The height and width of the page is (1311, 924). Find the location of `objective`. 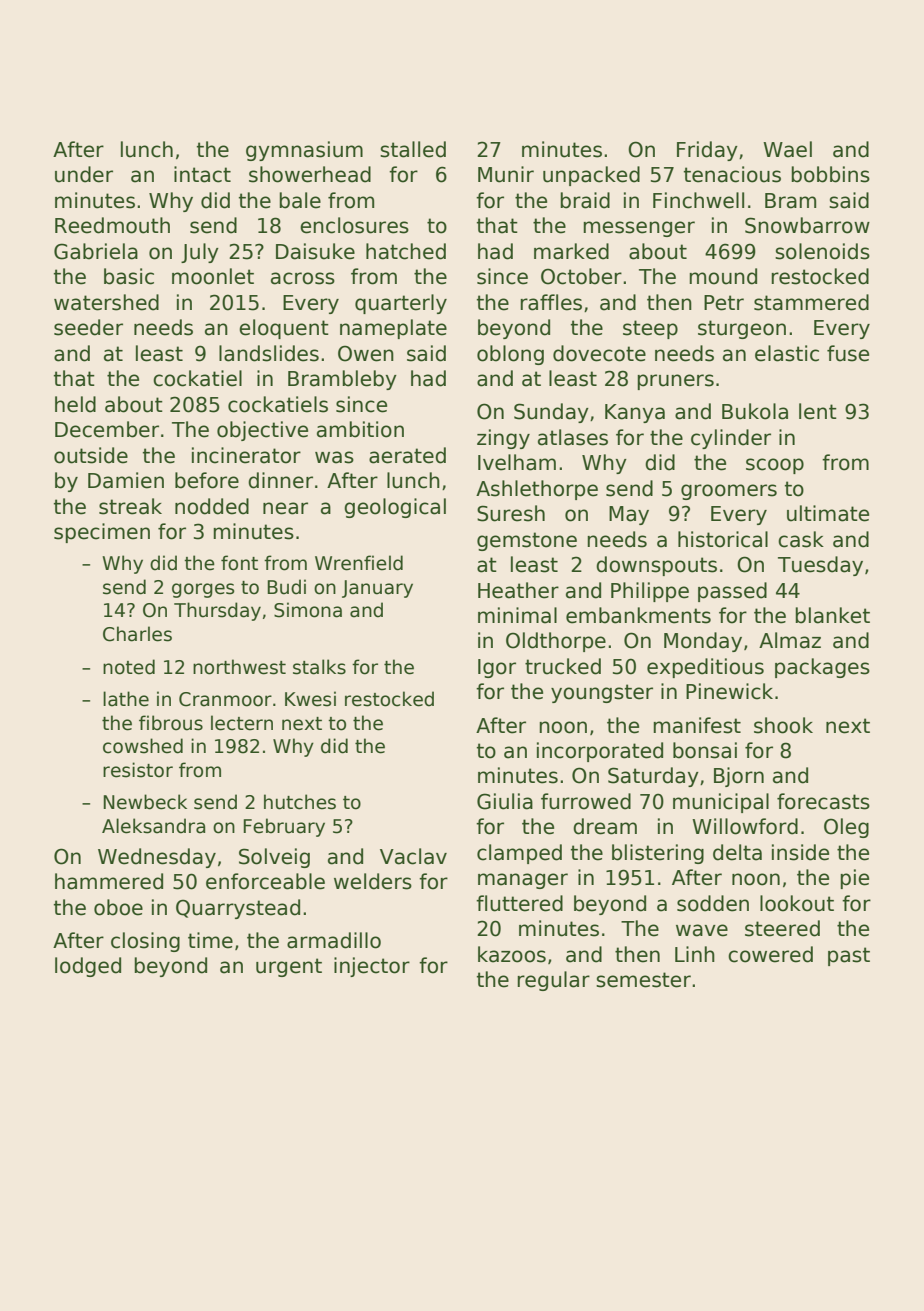

objective is located at coordinates (262, 431).
